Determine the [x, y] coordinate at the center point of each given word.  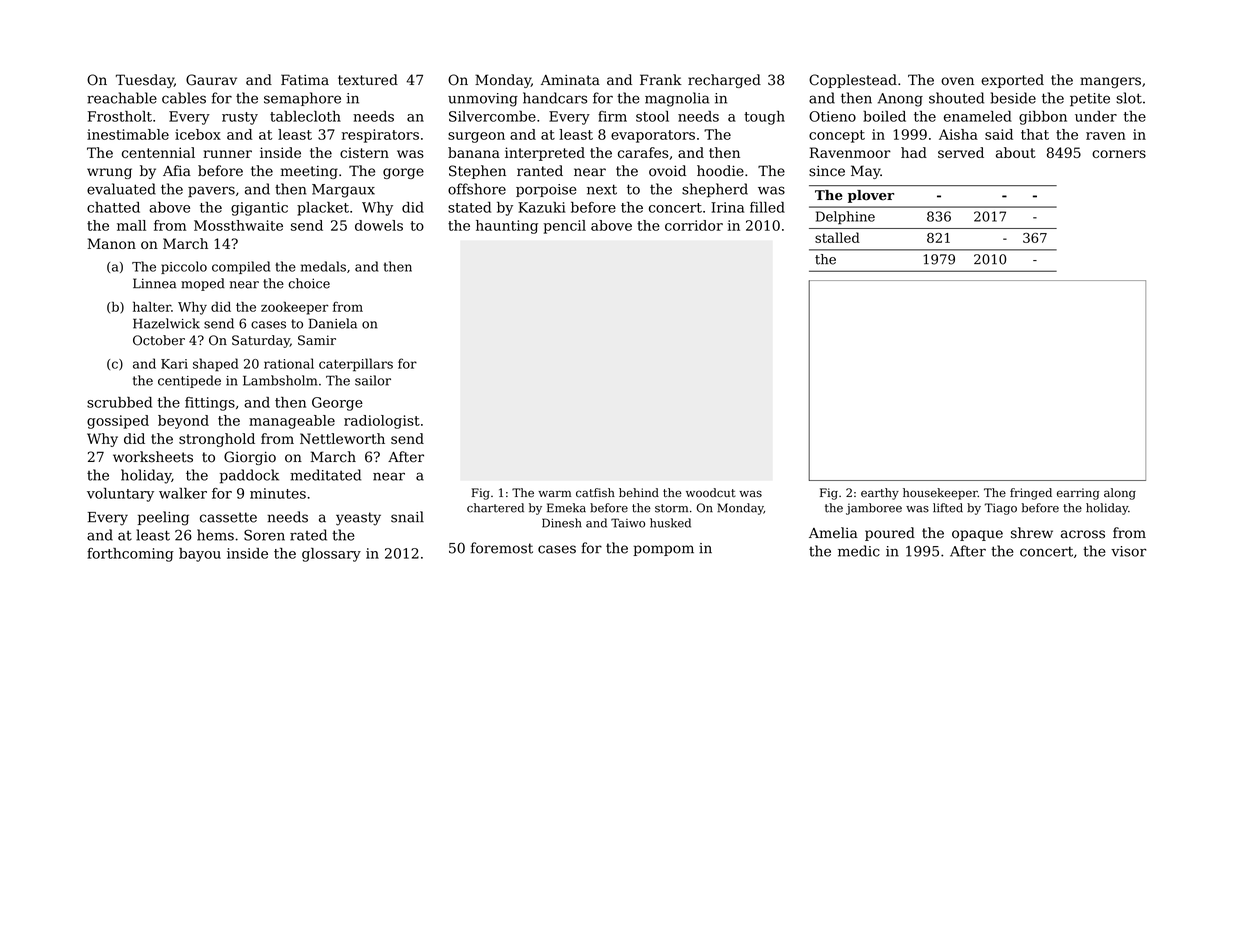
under [1096, 116]
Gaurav [211, 80]
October [159, 340]
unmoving [483, 100]
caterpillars [356, 365]
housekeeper [940, 494]
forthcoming [130, 555]
